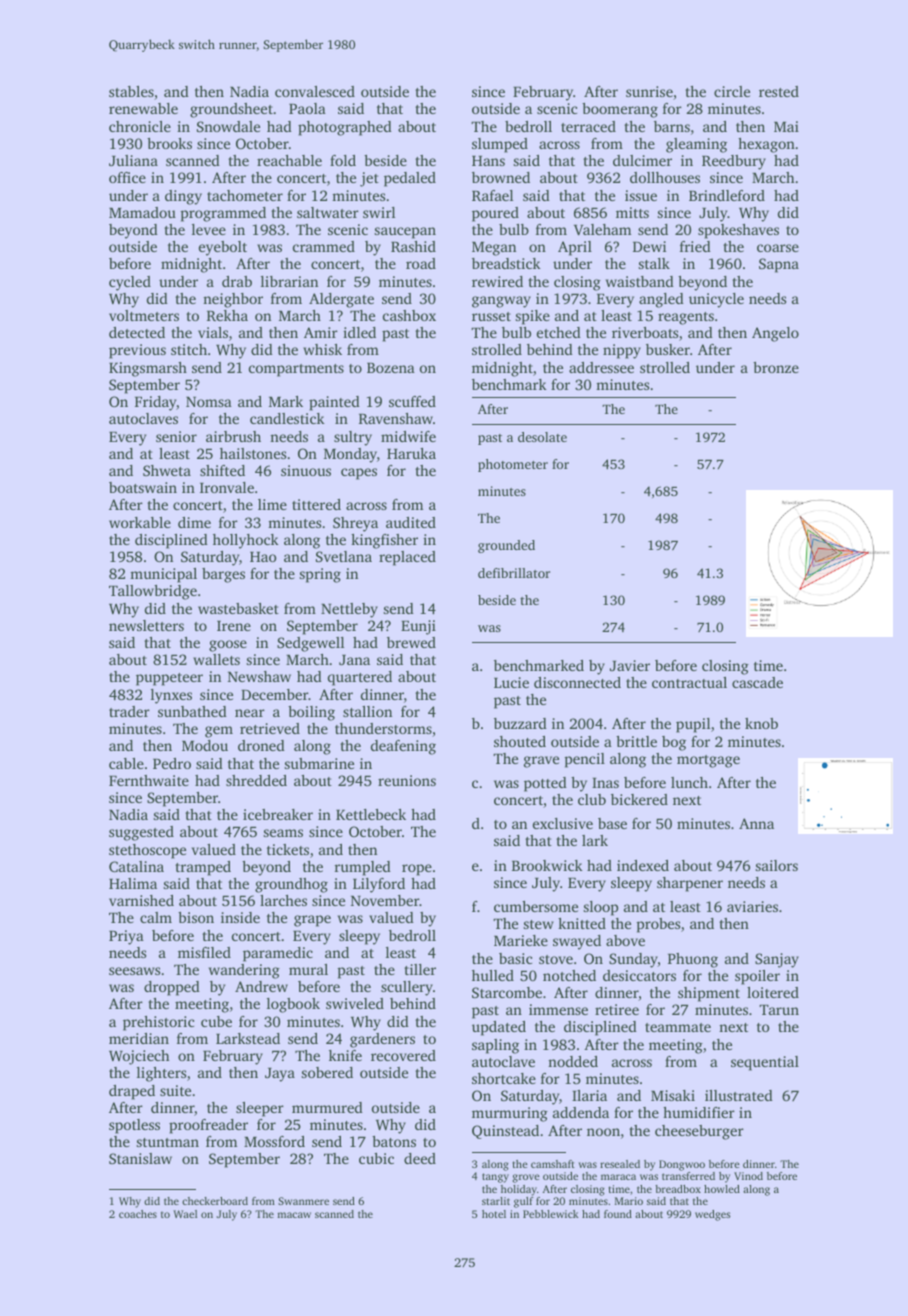  Describe the element at coordinates (131, 91) in the screenshot. I see `stables` at that location.
